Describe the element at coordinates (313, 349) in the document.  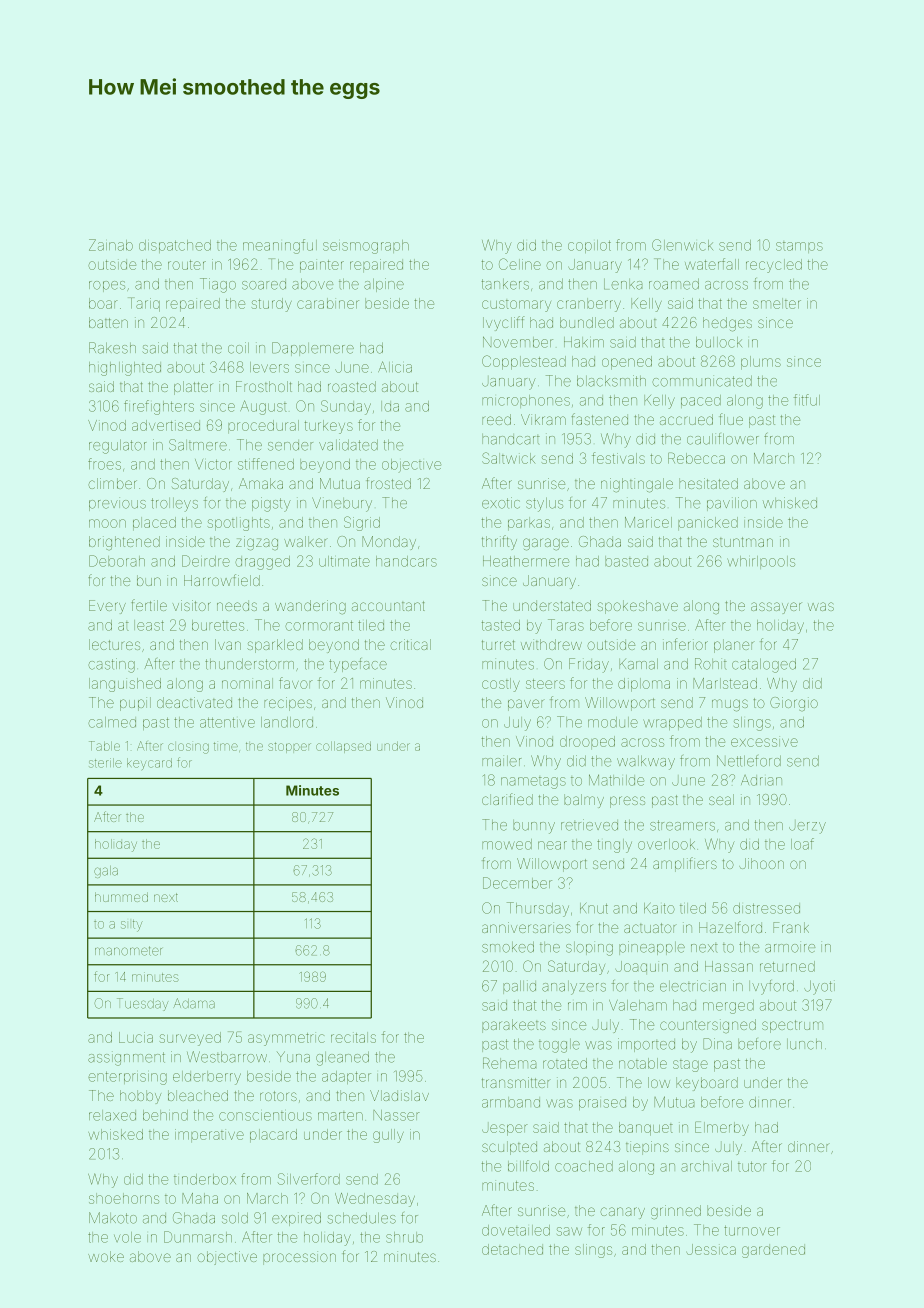
I see `Dapplemere` at that location.
